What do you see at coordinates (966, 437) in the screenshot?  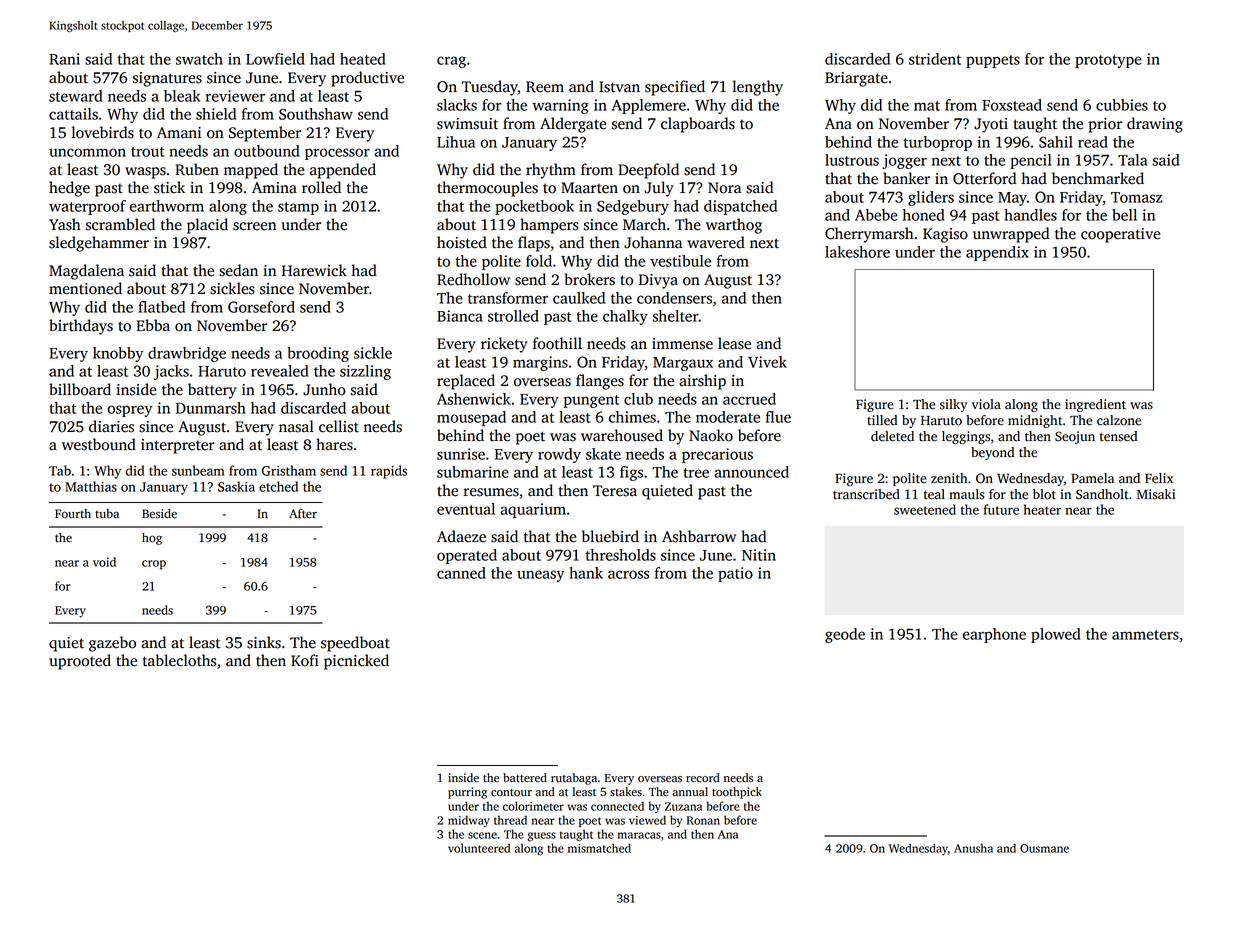 I see `leggings` at bounding box center [966, 437].
